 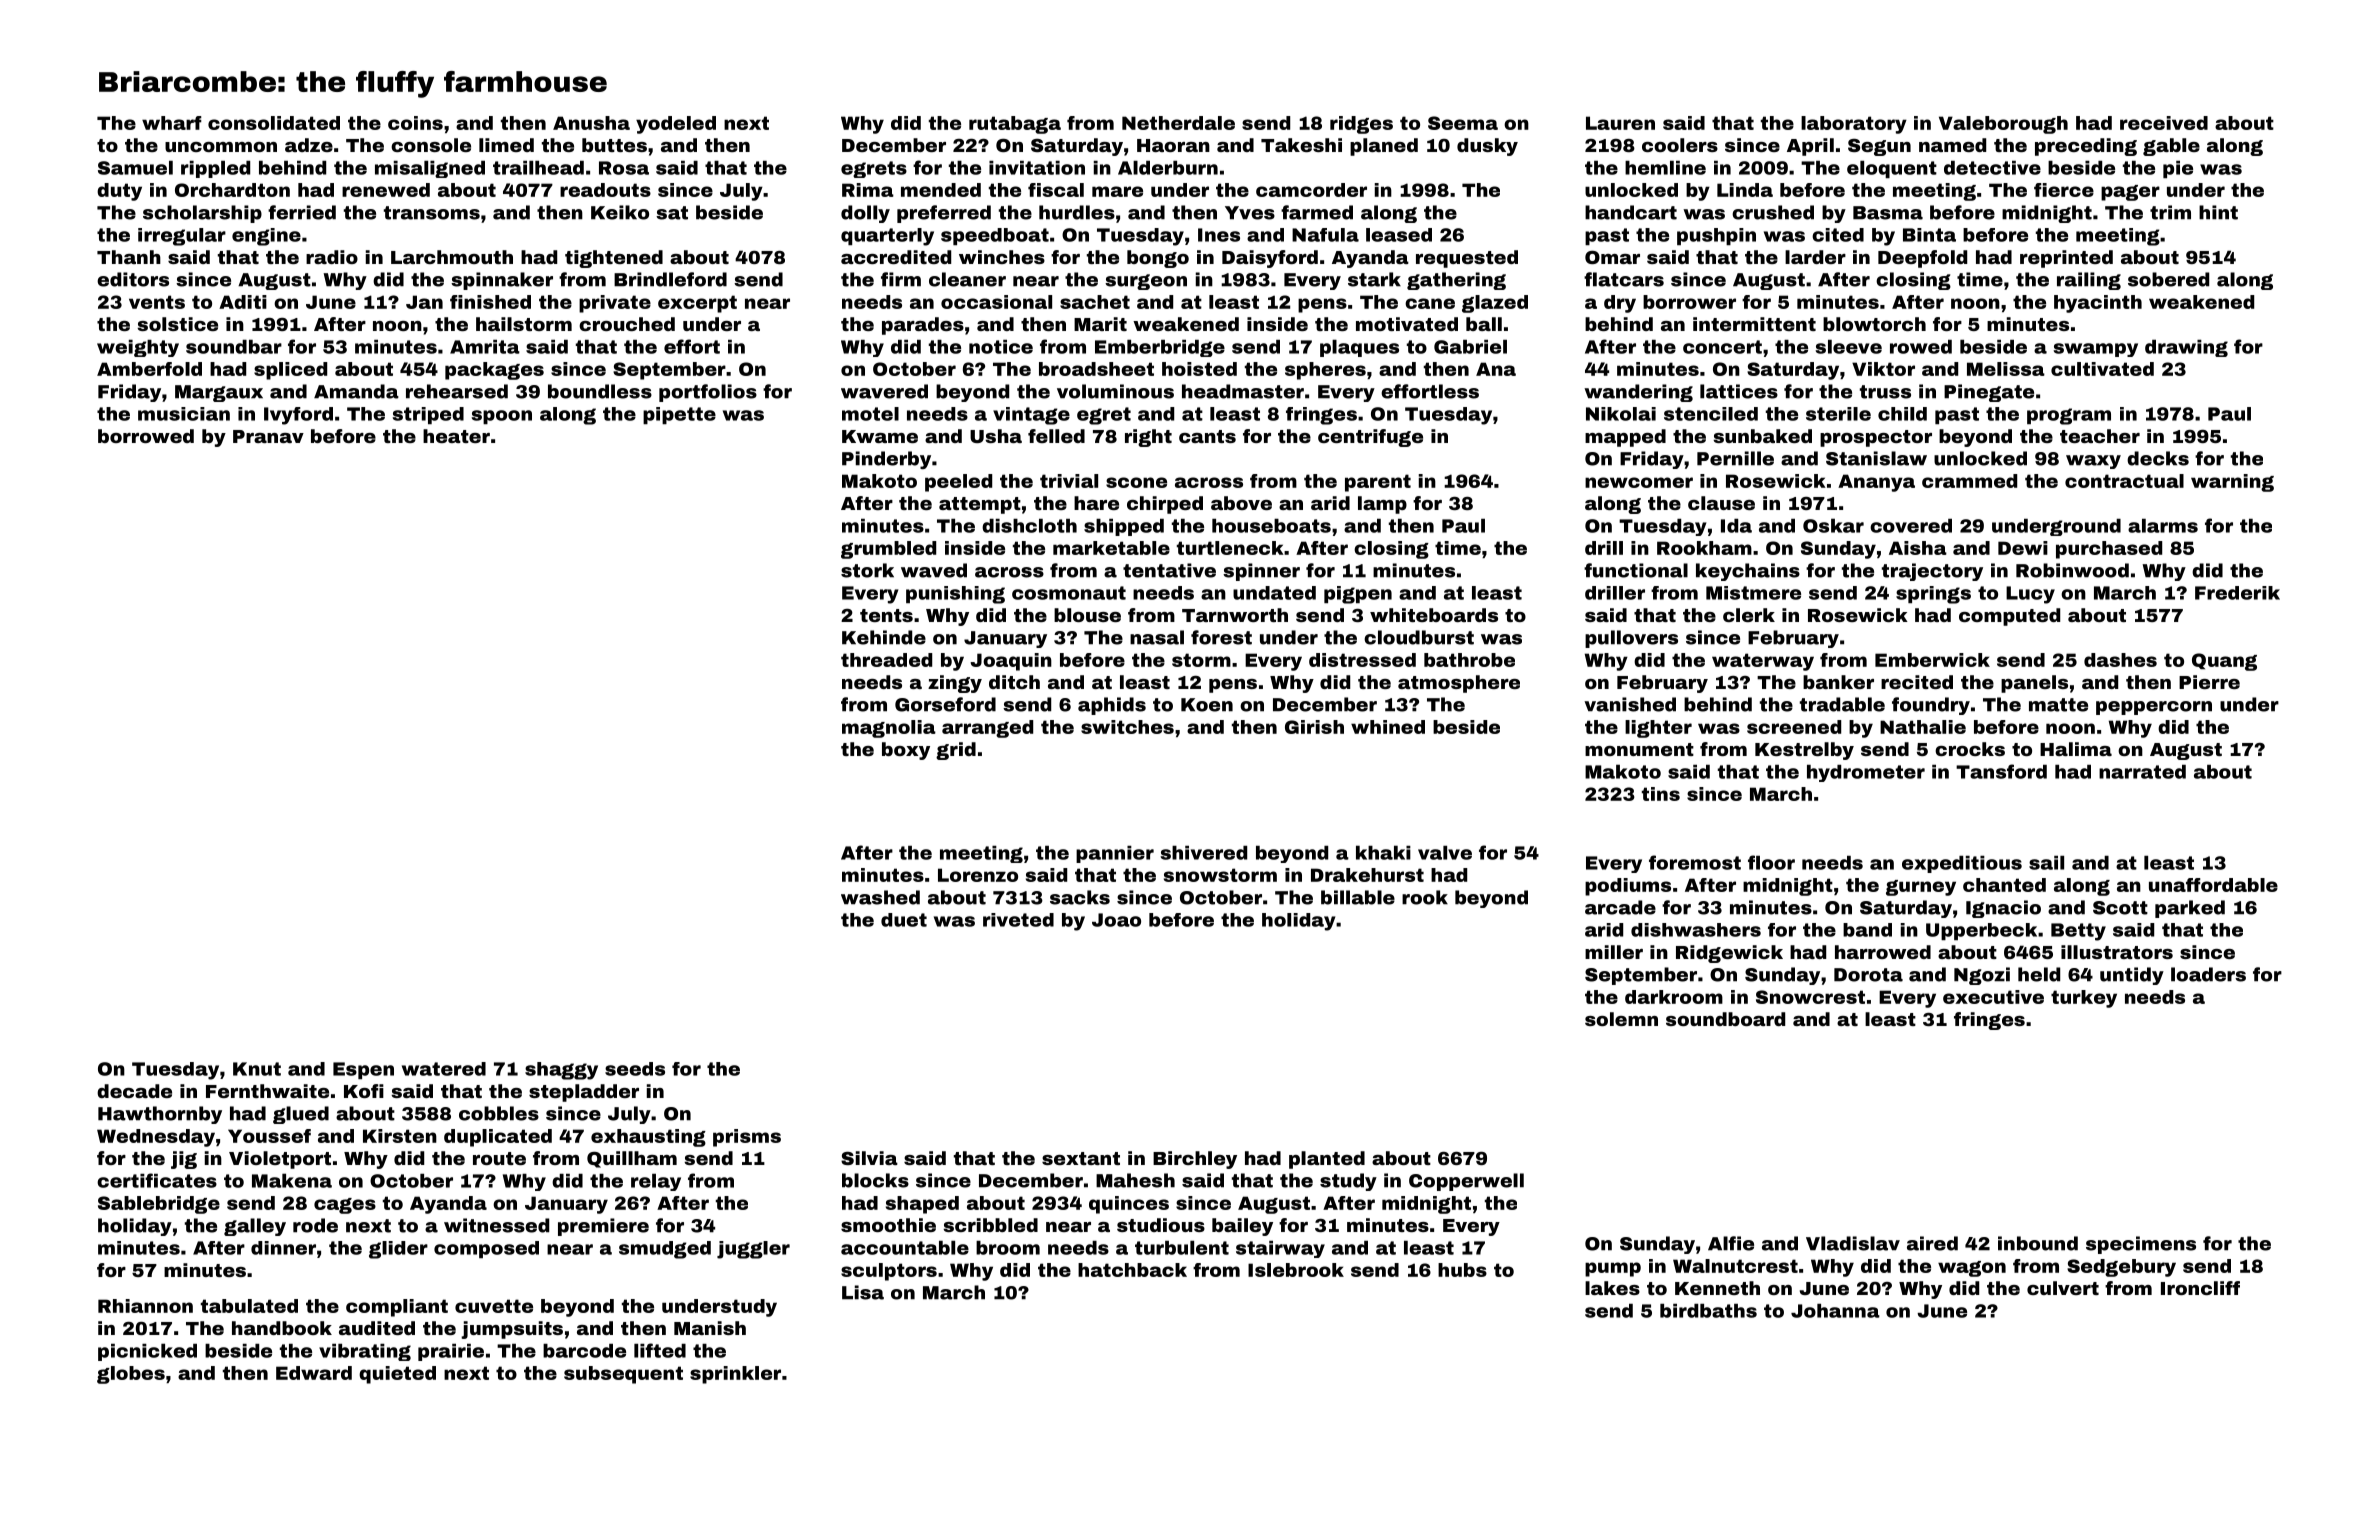 What do you see at coordinates (398, 1250) in the screenshot?
I see `glider` at bounding box center [398, 1250].
